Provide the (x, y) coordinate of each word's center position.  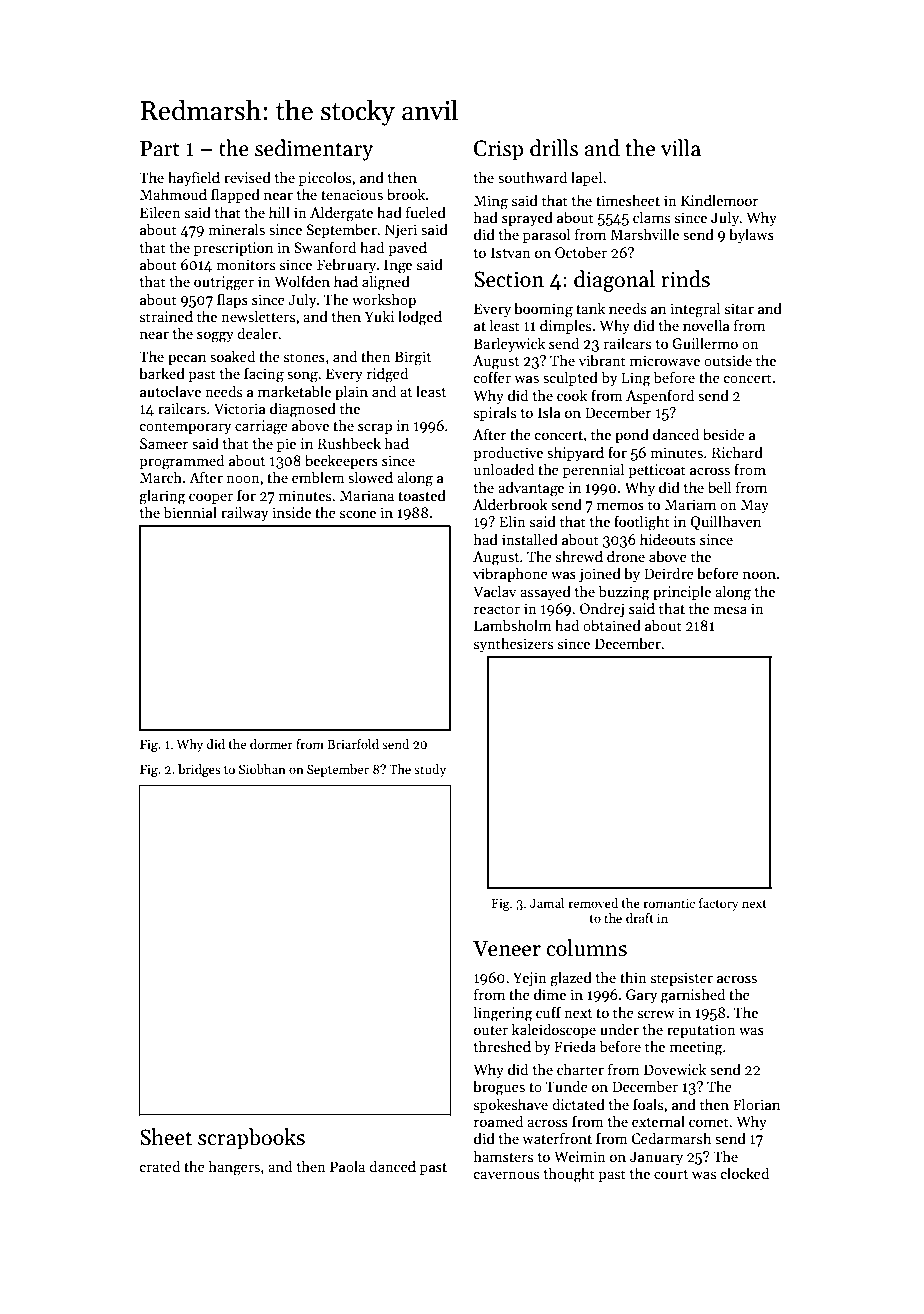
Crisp (498, 150)
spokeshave (511, 1105)
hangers (234, 1168)
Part (160, 148)
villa (681, 148)
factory (718, 904)
